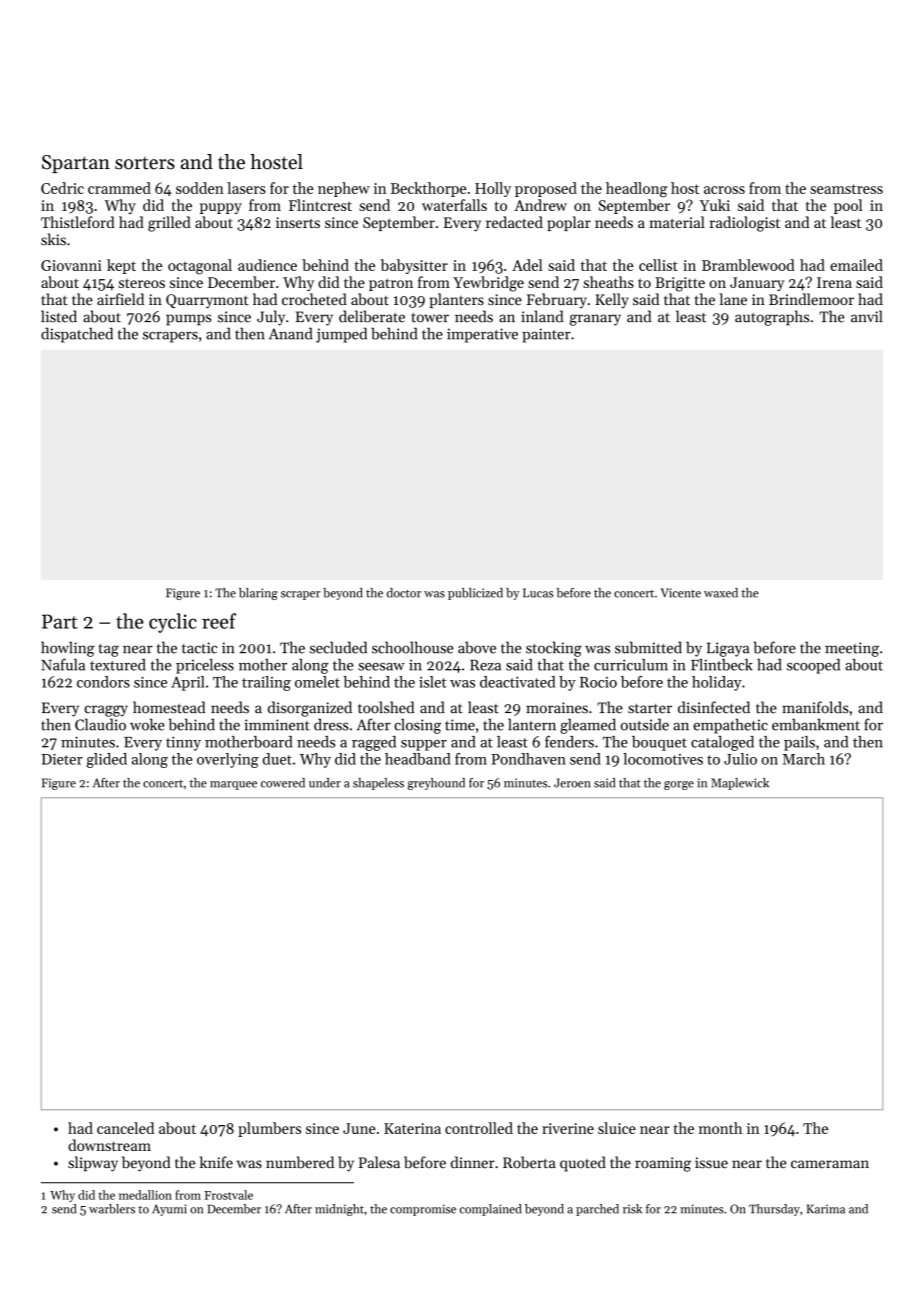 Image resolution: width=924 pixels, height=1308 pixels. Describe the element at coordinates (414, 266) in the image. I see `babysitter` at that location.
